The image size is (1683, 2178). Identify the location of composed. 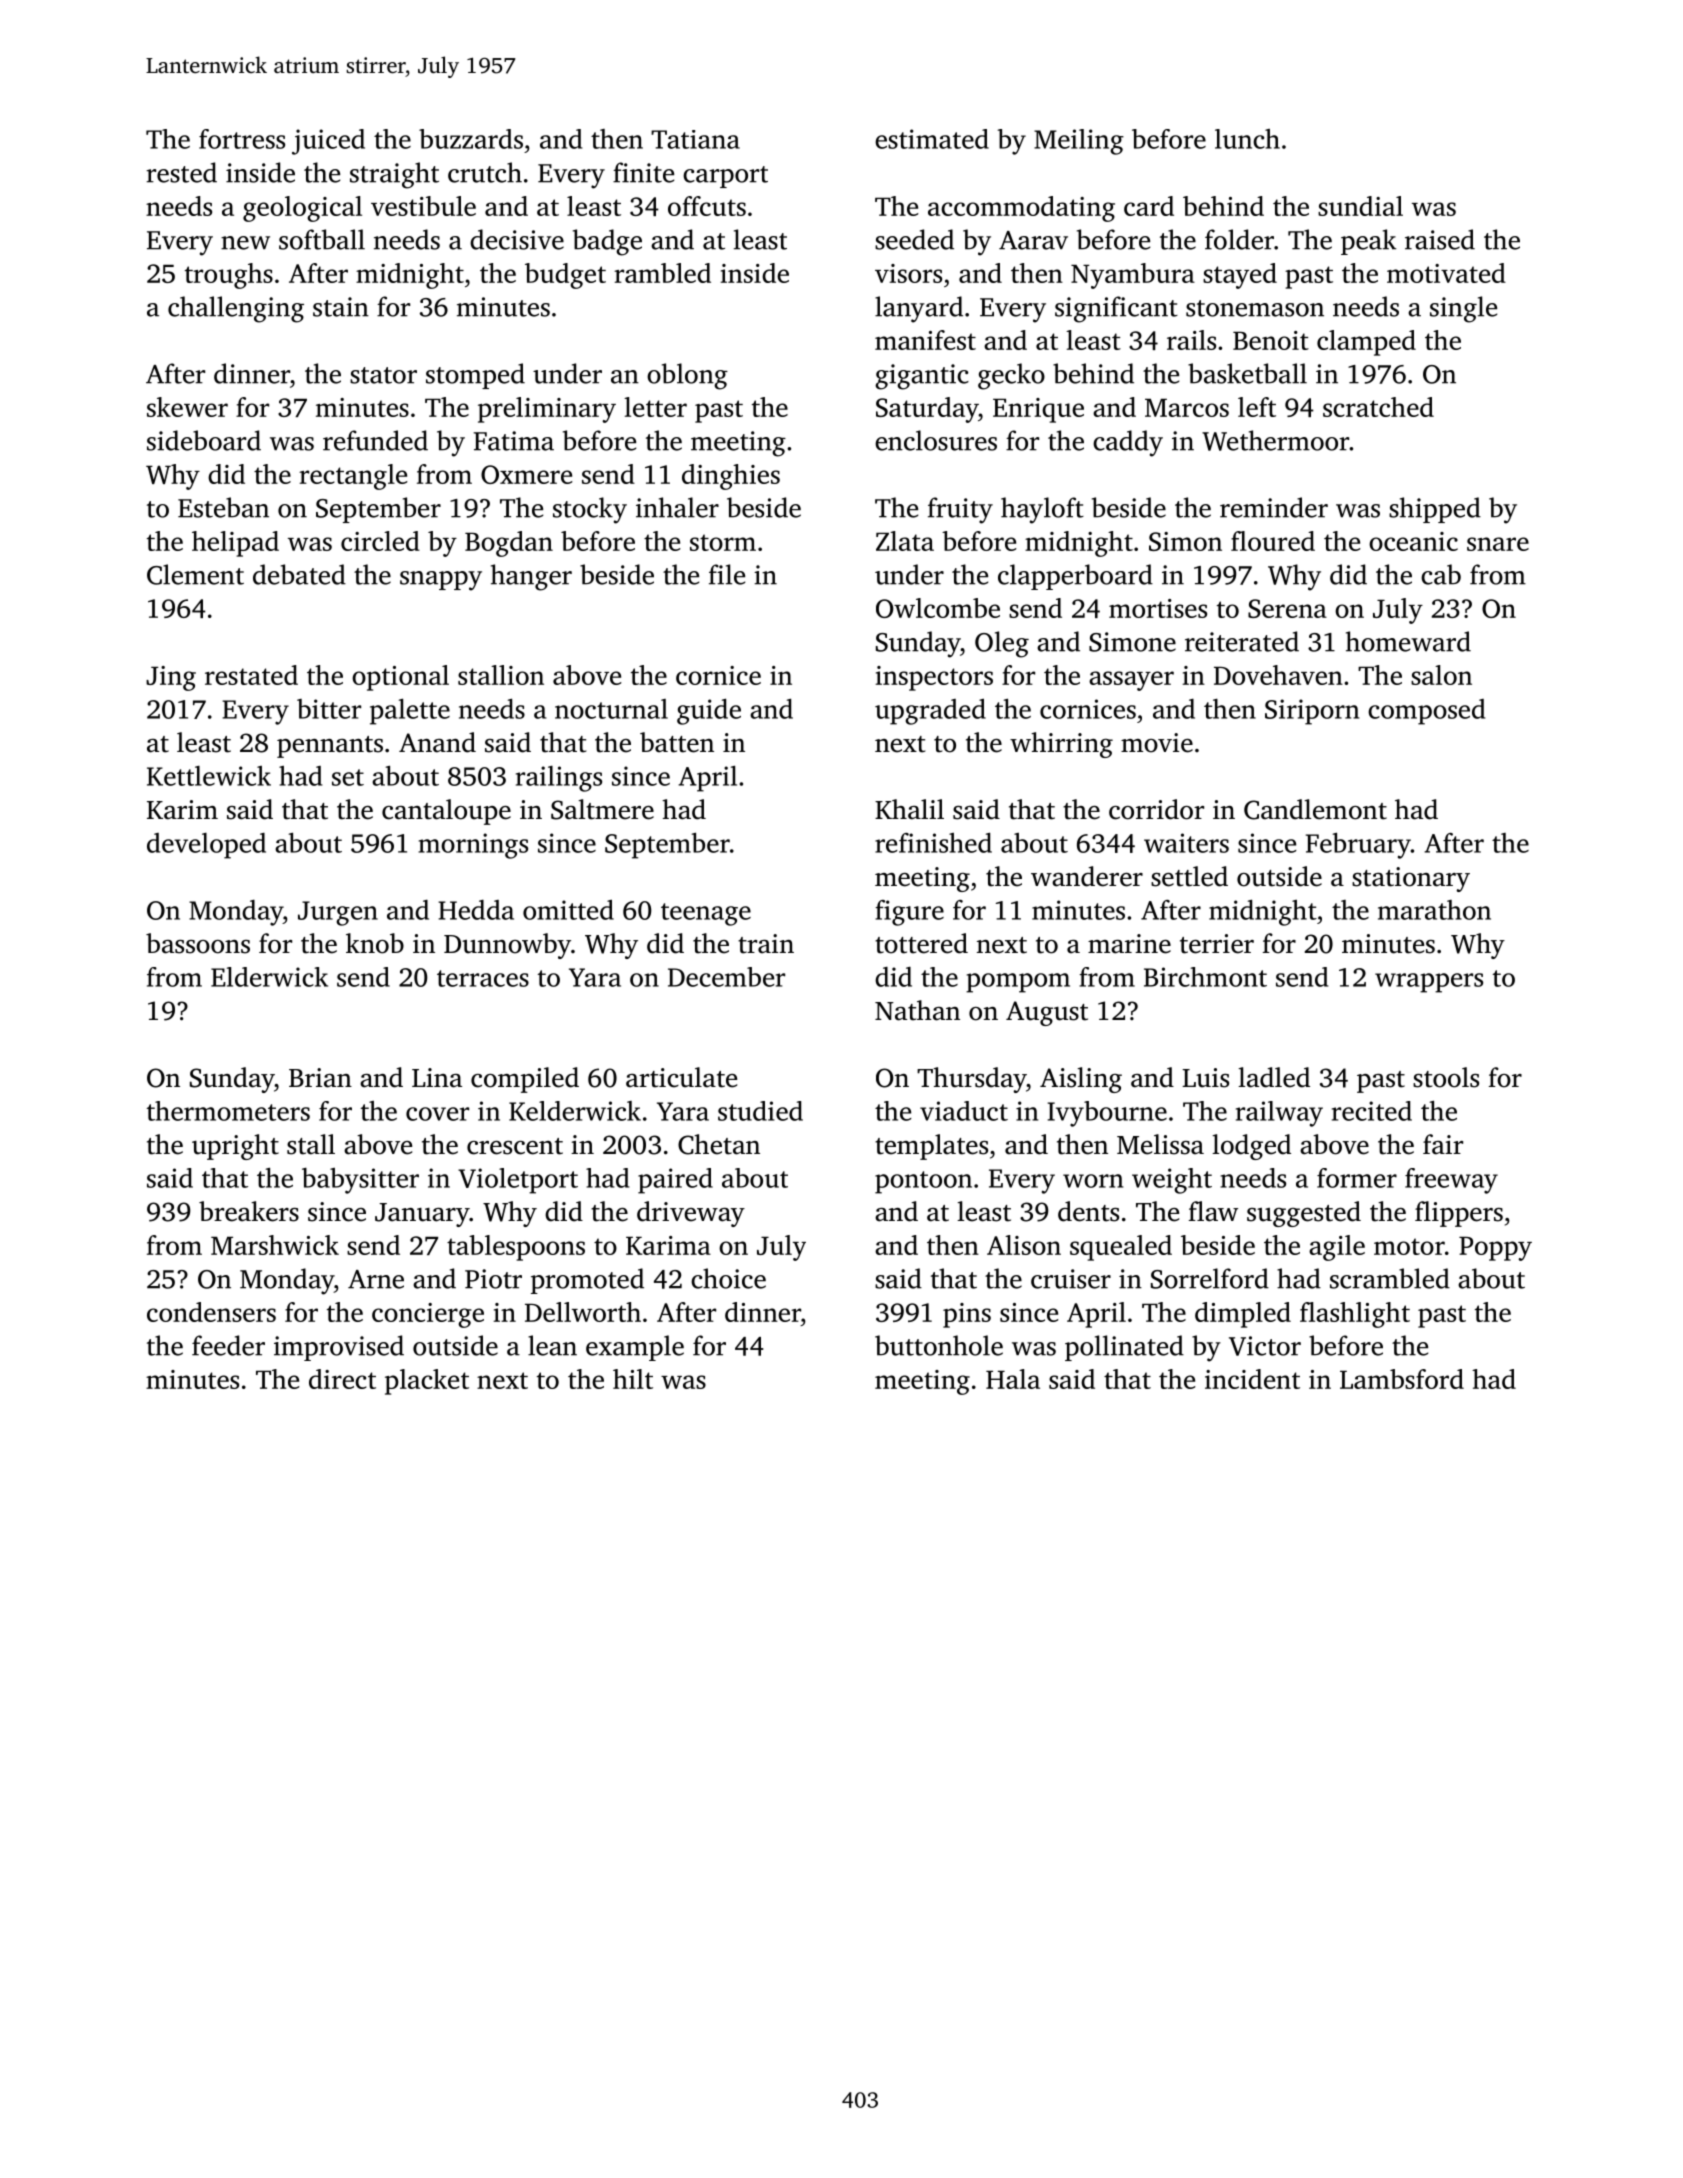
(1426, 712).
